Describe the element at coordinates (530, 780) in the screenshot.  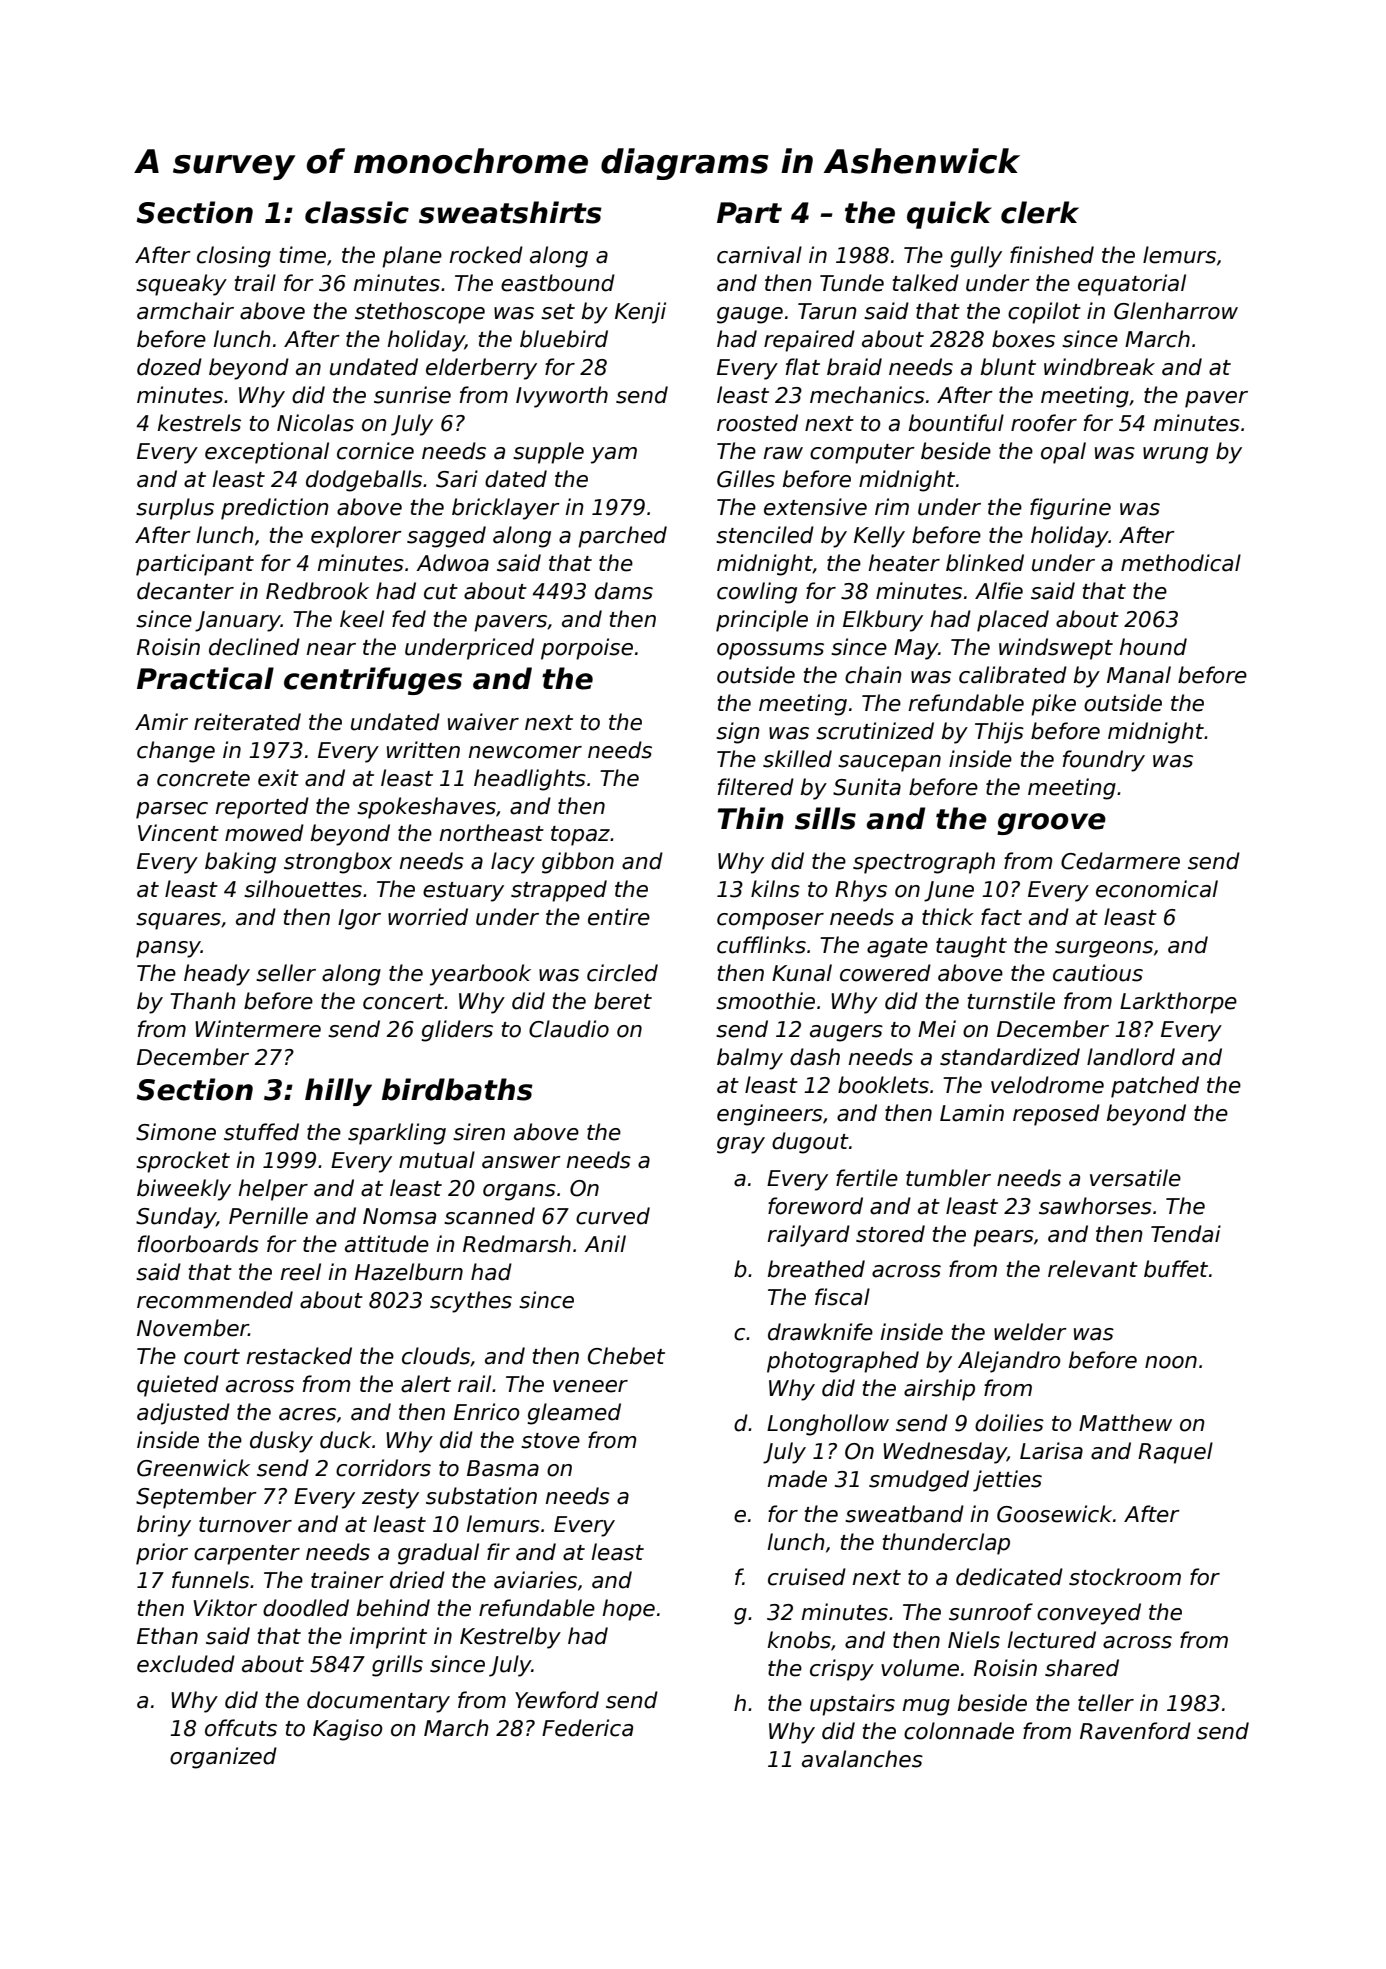
I see `headlights` at that location.
